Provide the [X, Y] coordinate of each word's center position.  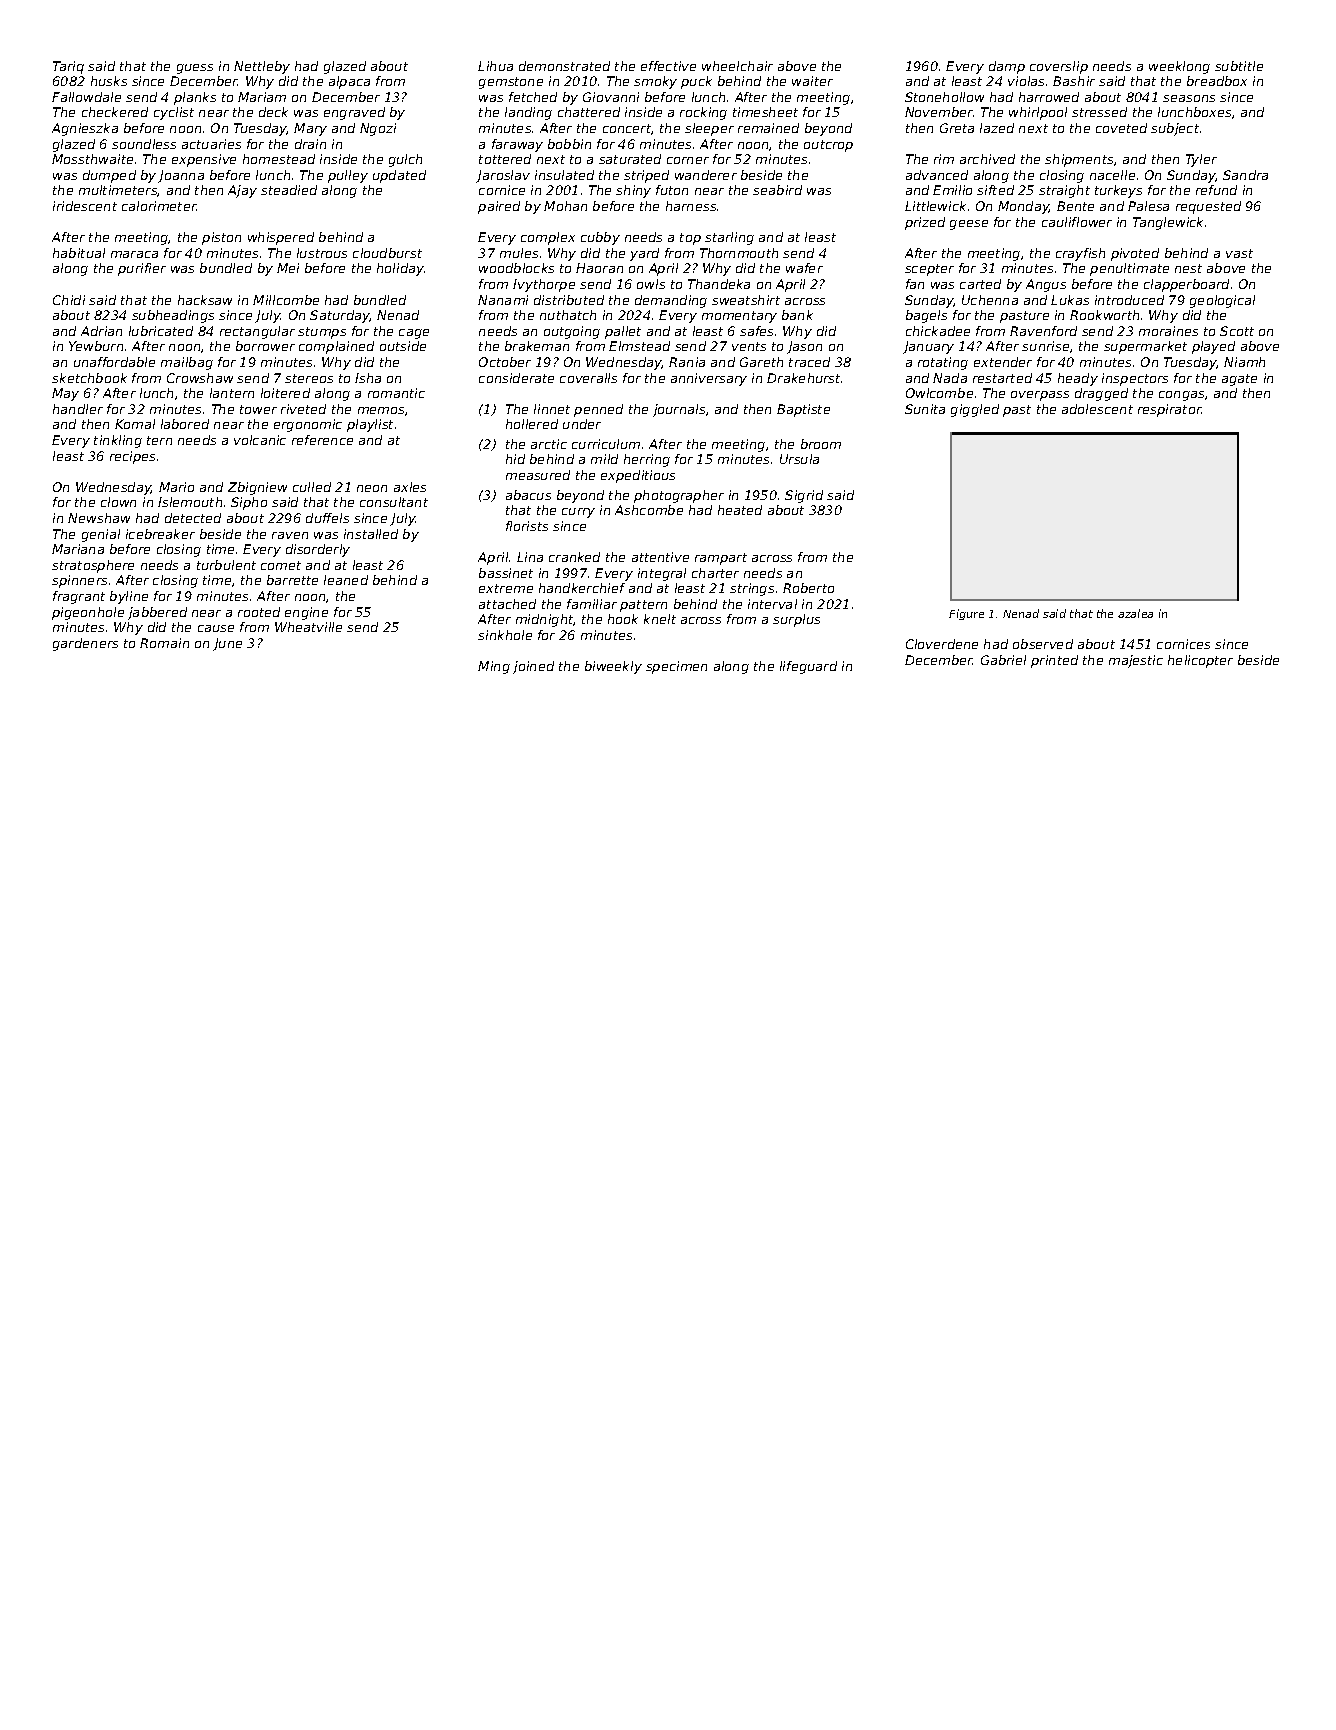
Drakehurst [804, 378]
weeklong [1179, 67]
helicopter [1200, 661]
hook [623, 619]
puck [696, 82]
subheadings [173, 316]
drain [310, 144]
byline [129, 597]
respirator [1170, 410]
